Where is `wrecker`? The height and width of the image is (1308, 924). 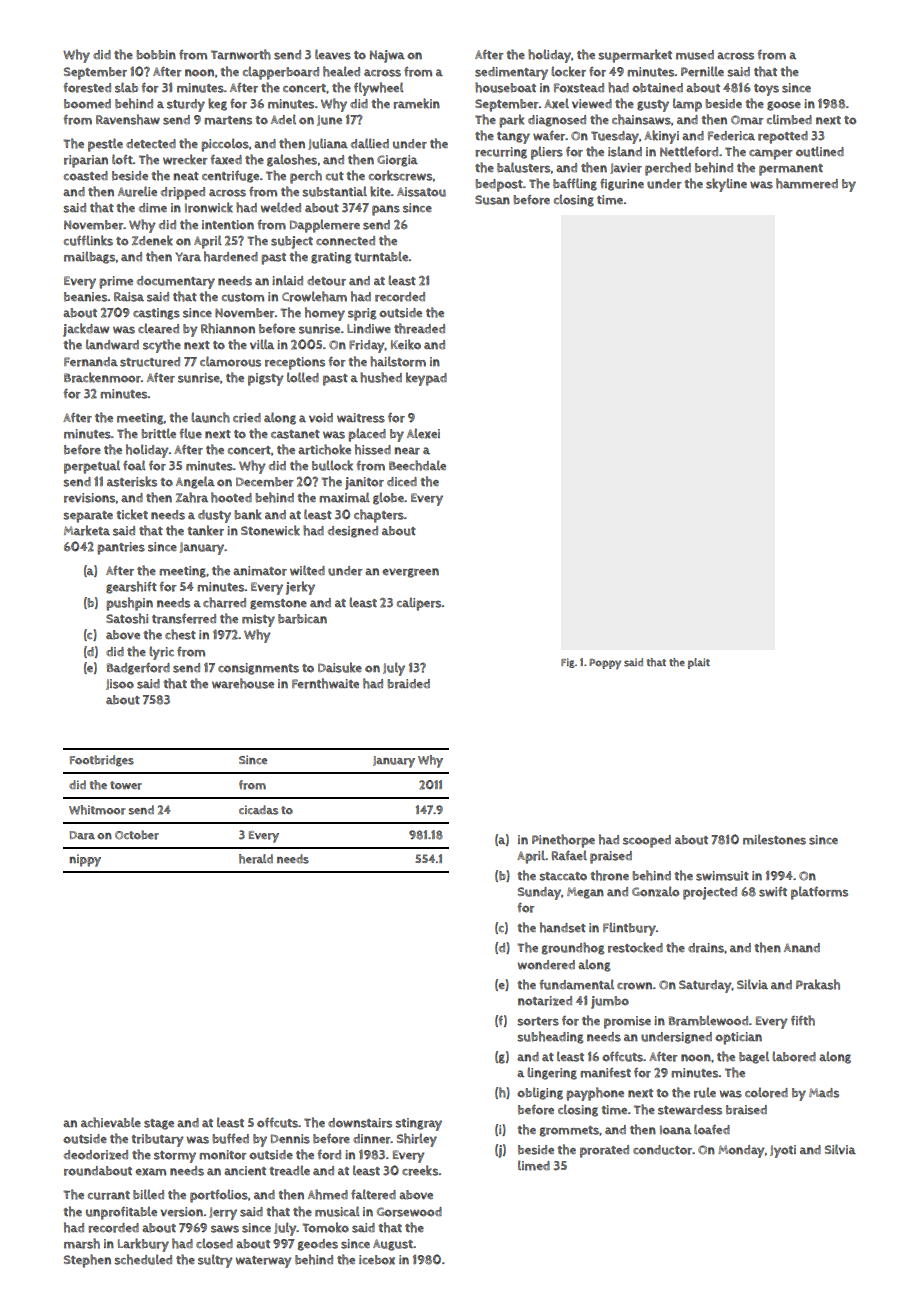
wrecker is located at coordinates (185, 159).
